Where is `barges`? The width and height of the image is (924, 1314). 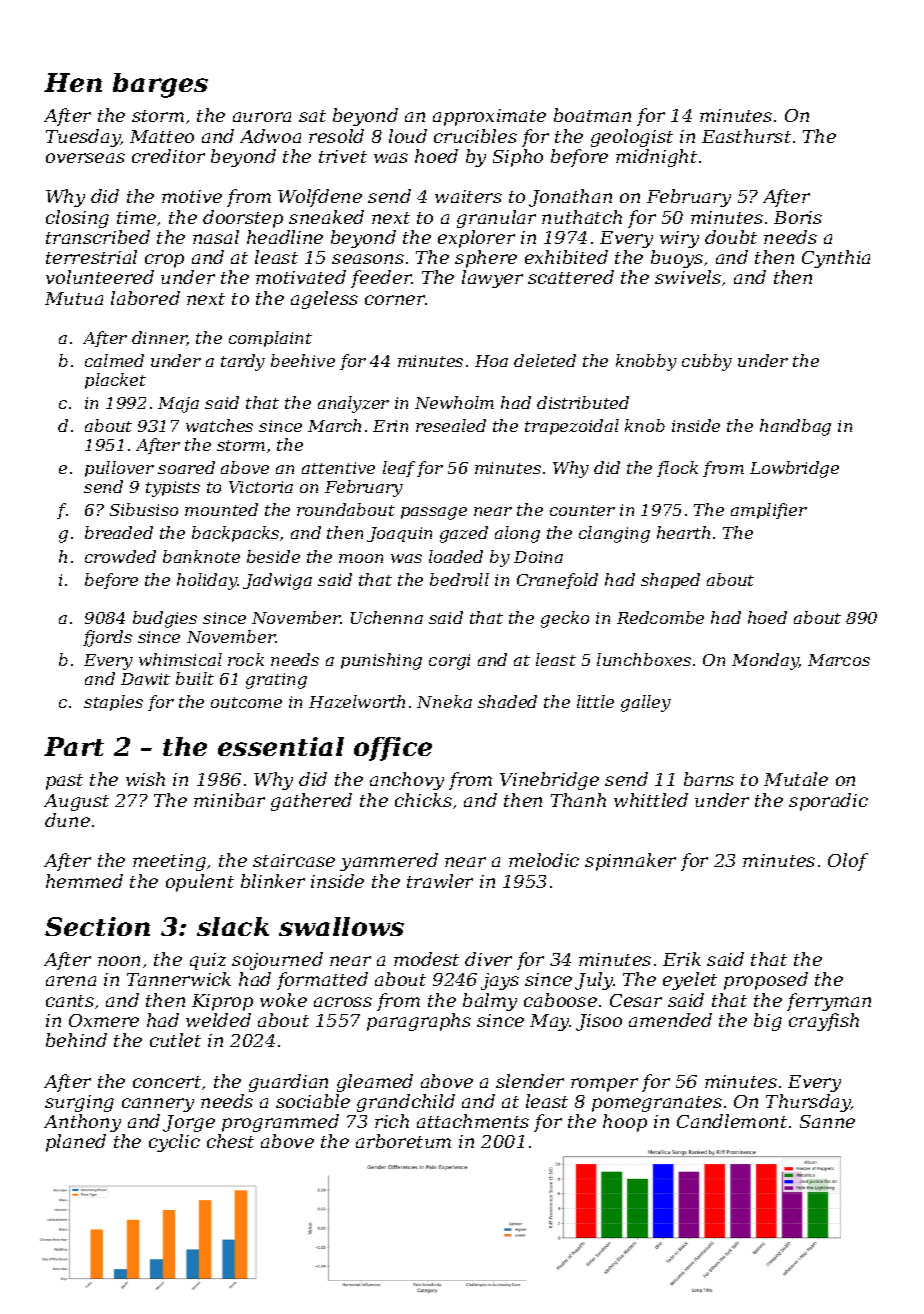
barges is located at coordinates (160, 85).
